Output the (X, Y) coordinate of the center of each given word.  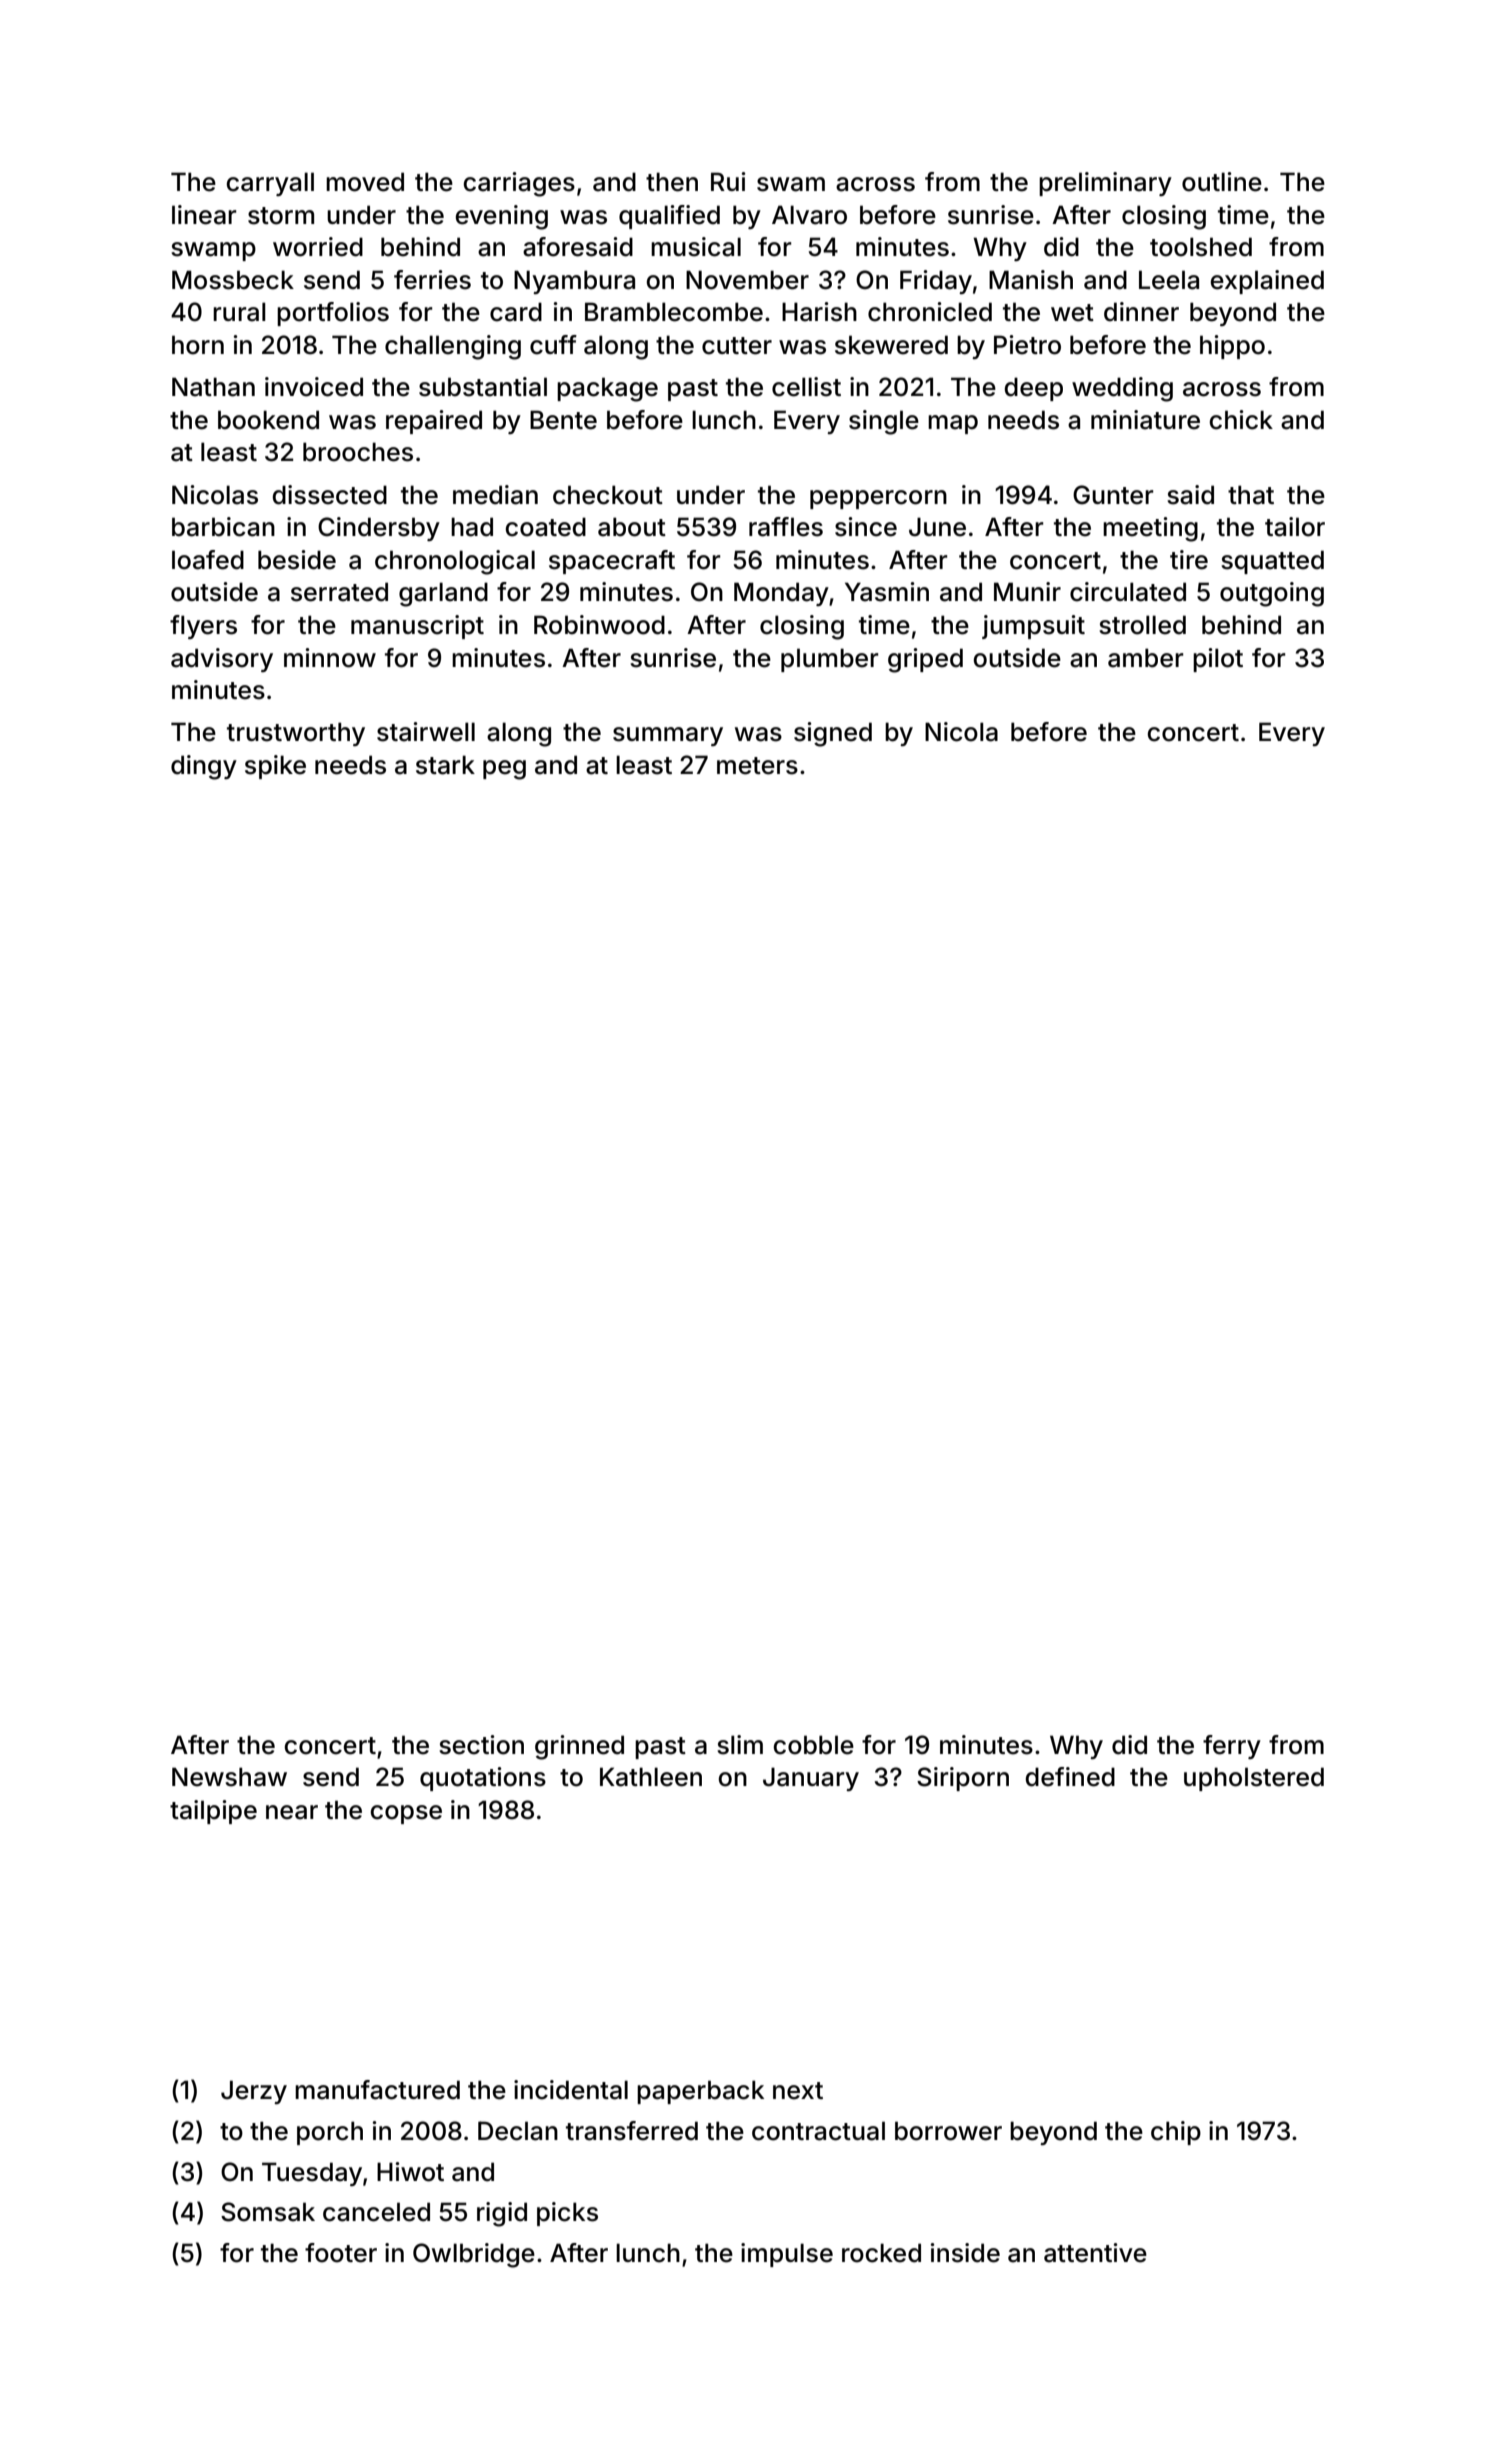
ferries (432, 280)
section (481, 1745)
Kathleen (651, 1777)
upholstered (1254, 1779)
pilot (1218, 660)
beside (297, 560)
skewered (891, 345)
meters (757, 766)
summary (668, 736)
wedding (1122, 389)
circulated (1128, 592)
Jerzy (254, 2092)
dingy (204, 767)
